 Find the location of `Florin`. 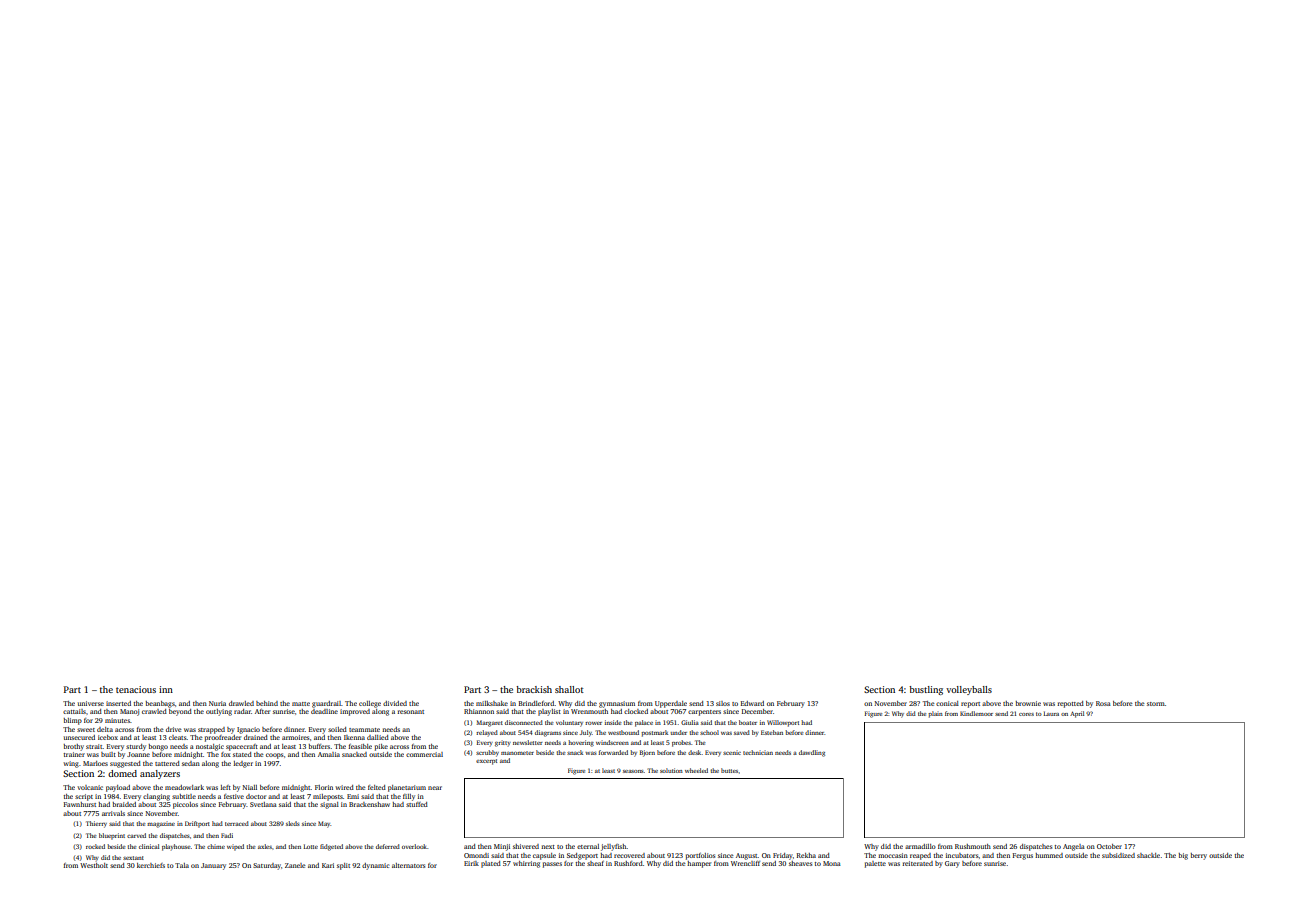

Florin is located at coordinates (324, 787).
